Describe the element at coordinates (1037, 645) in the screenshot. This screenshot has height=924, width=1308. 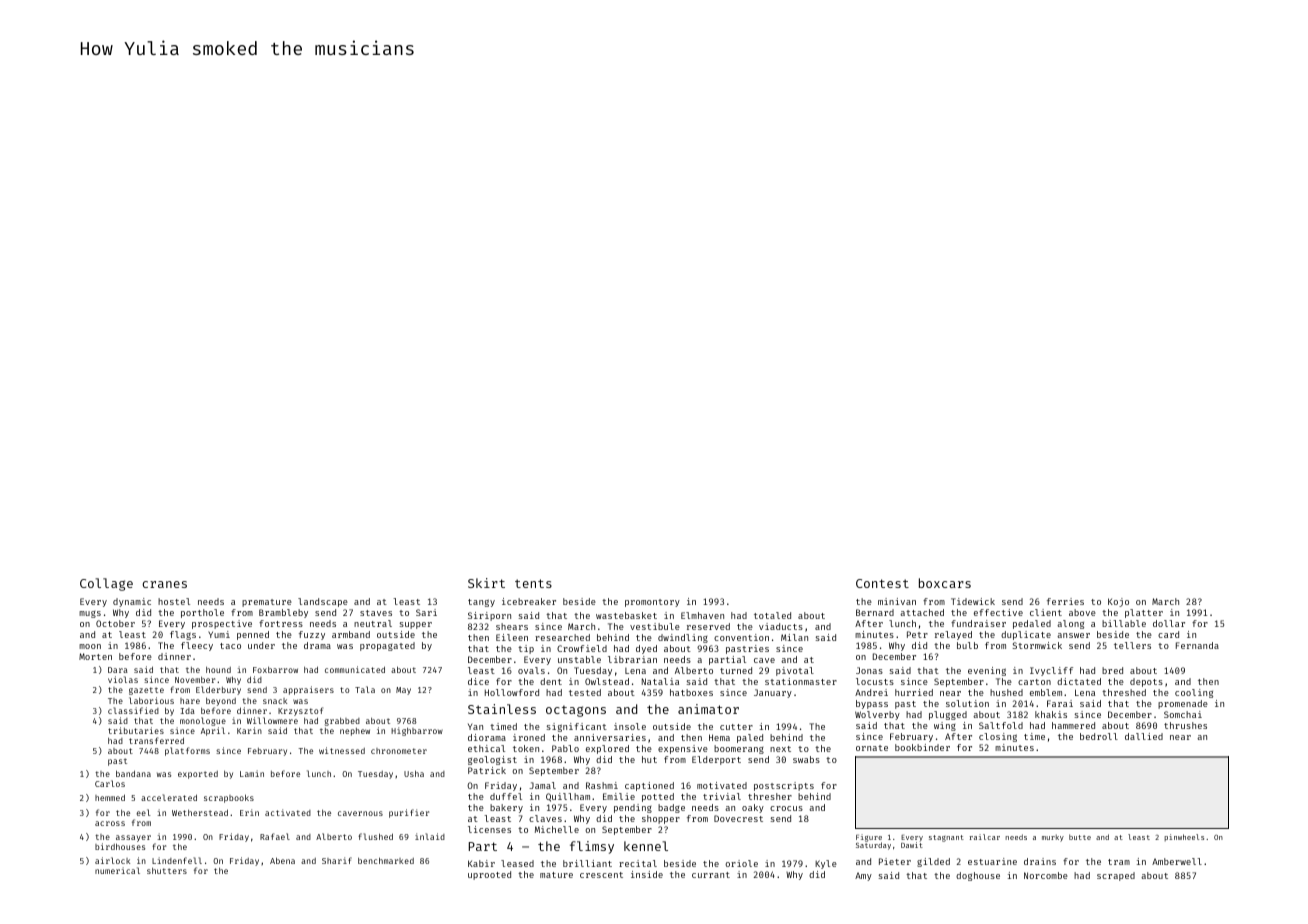
I see `Stormwick` at that location.
